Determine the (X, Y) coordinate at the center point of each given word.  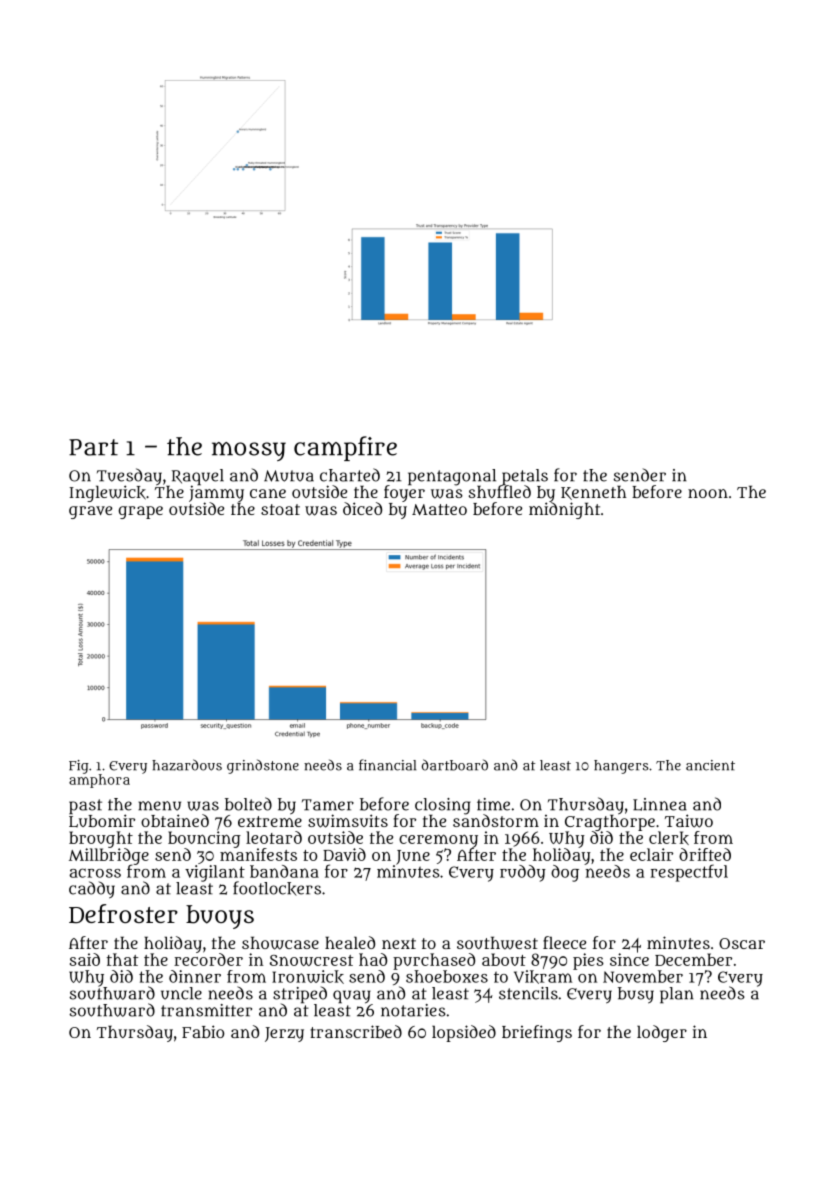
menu (159, 806)
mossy (249, 451)
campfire (345, 448)
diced (362, 508)
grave (90, 512)
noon (708, 493)
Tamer (328, 805)
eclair (651, 854)
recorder (208, 959)
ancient (710, 765)
